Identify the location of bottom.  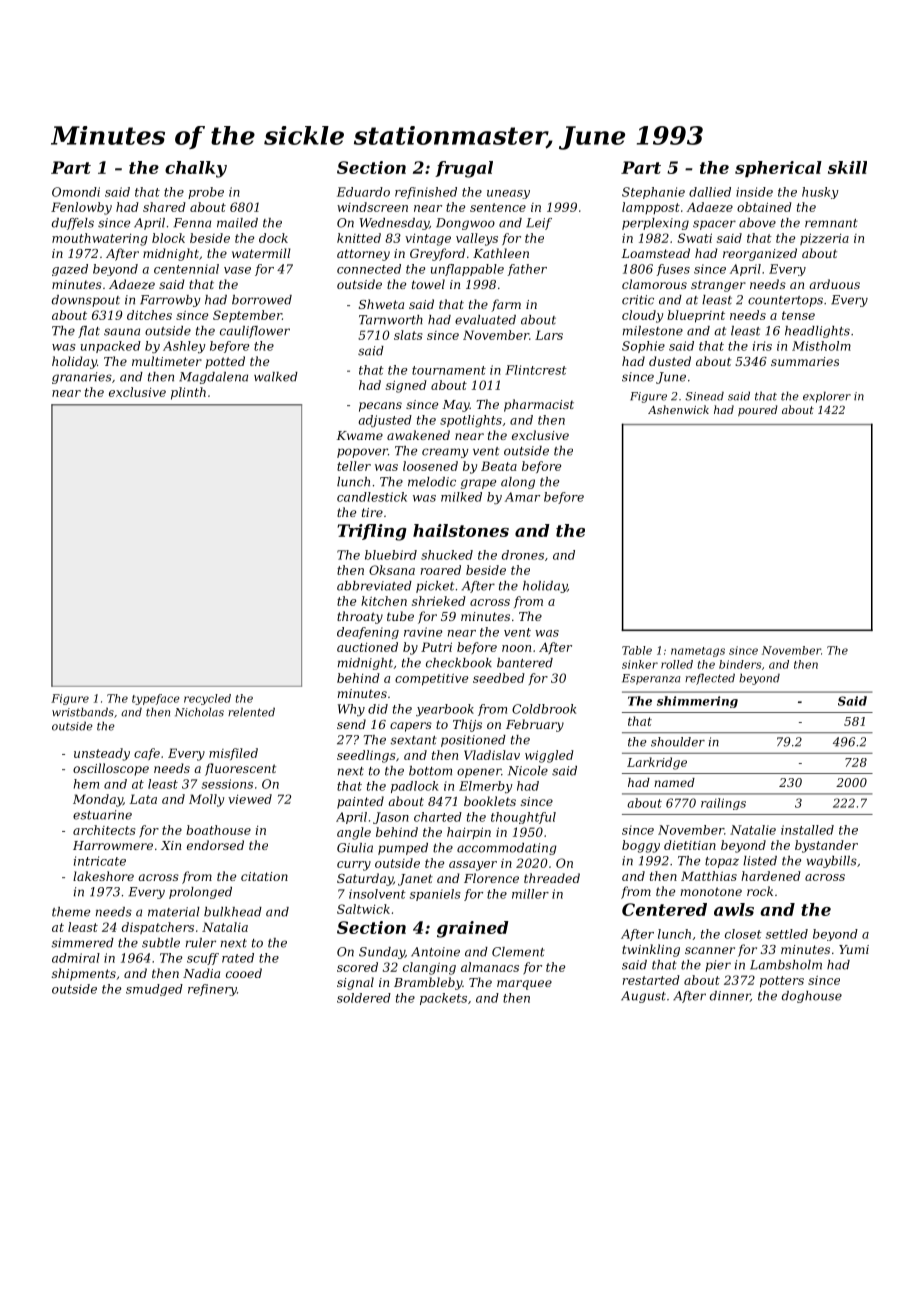
(430, 771).
